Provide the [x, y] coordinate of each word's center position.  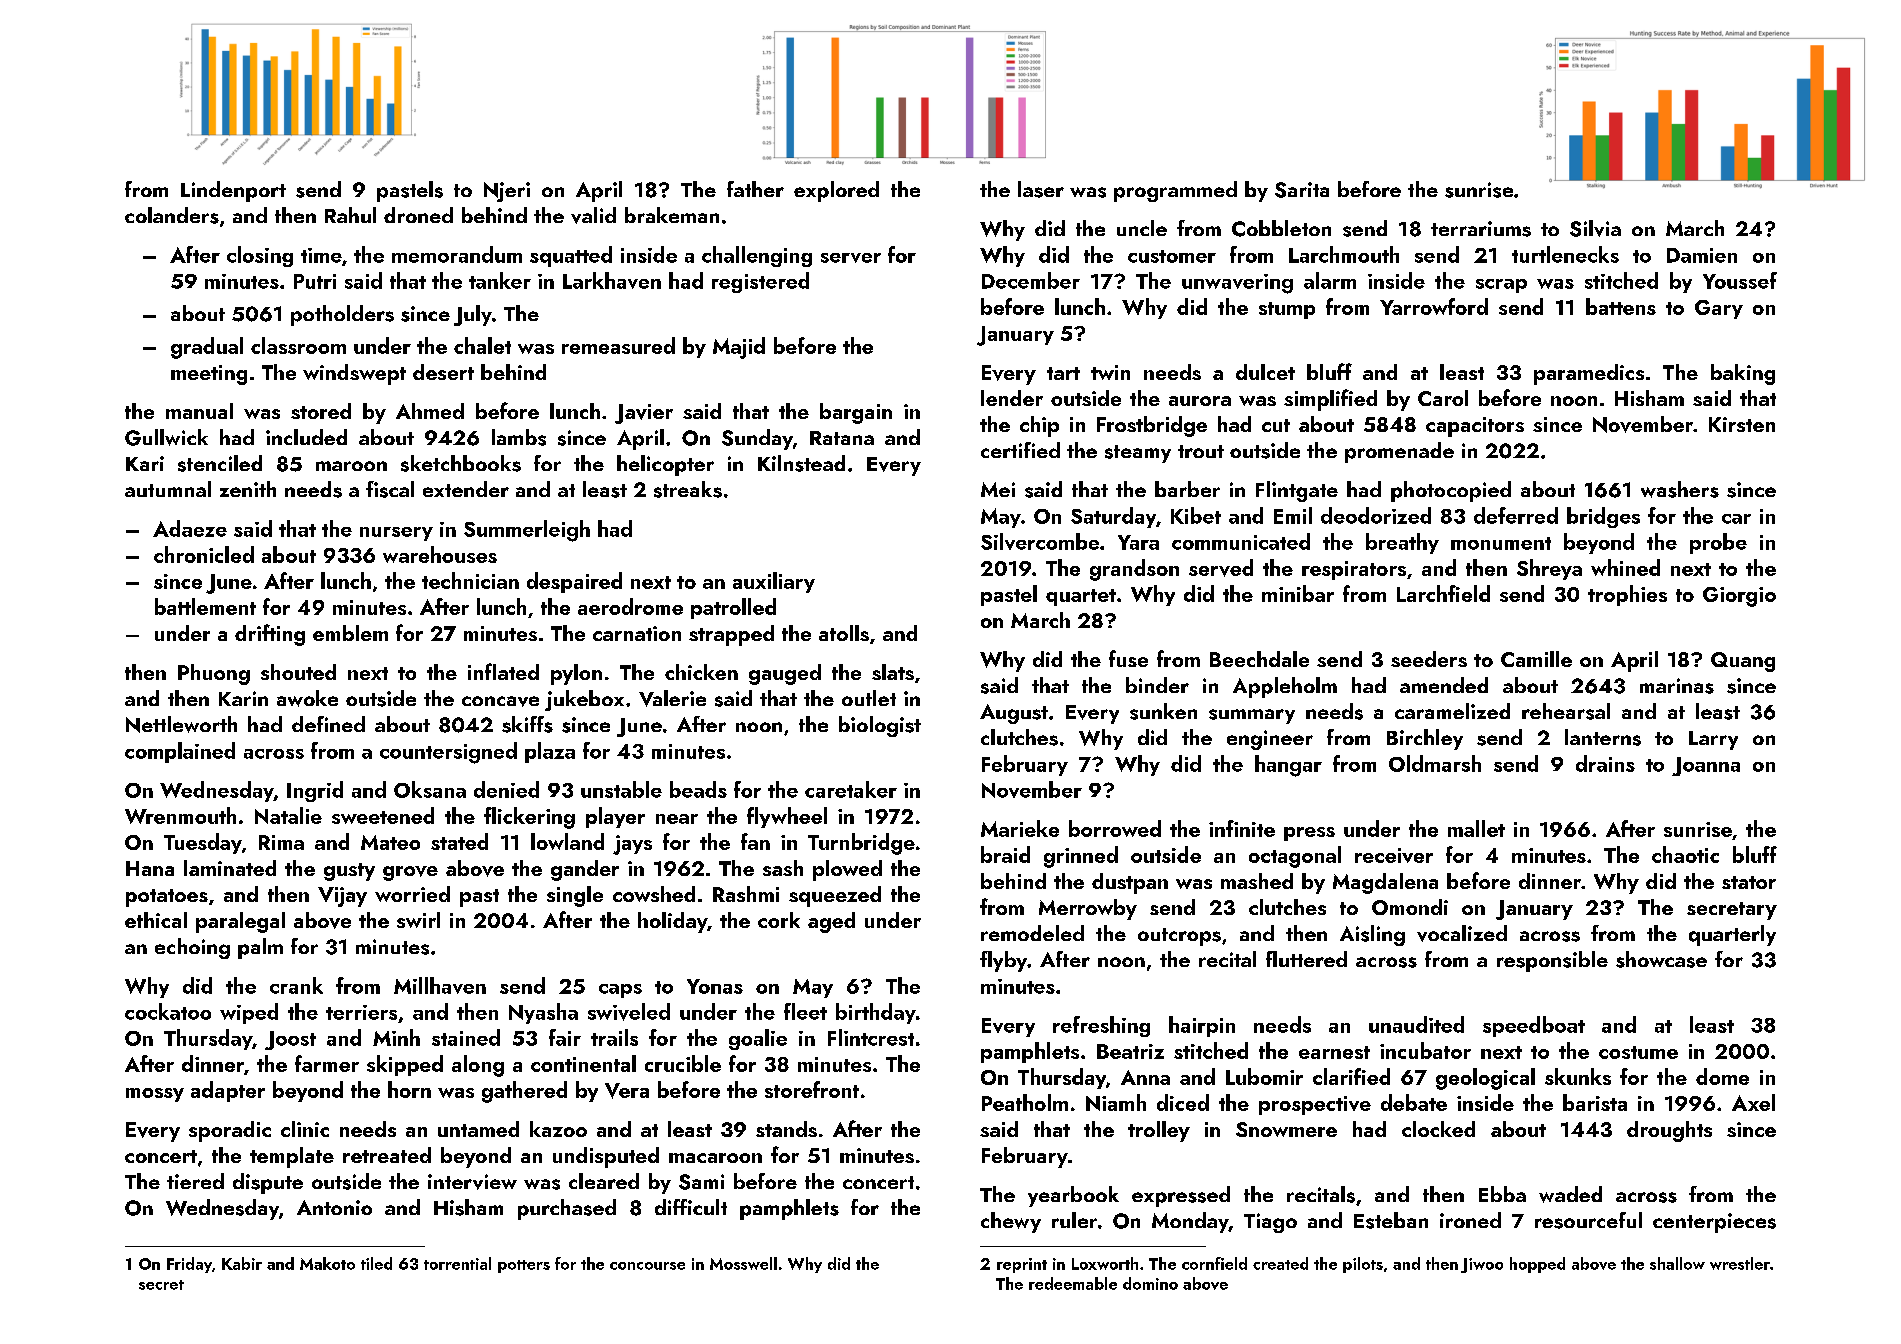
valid [593, 215]
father [755, 189]
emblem [350, 633]
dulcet [1265, 372]
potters [524, 1266]
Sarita [1302, 190]
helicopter [665, 465]
